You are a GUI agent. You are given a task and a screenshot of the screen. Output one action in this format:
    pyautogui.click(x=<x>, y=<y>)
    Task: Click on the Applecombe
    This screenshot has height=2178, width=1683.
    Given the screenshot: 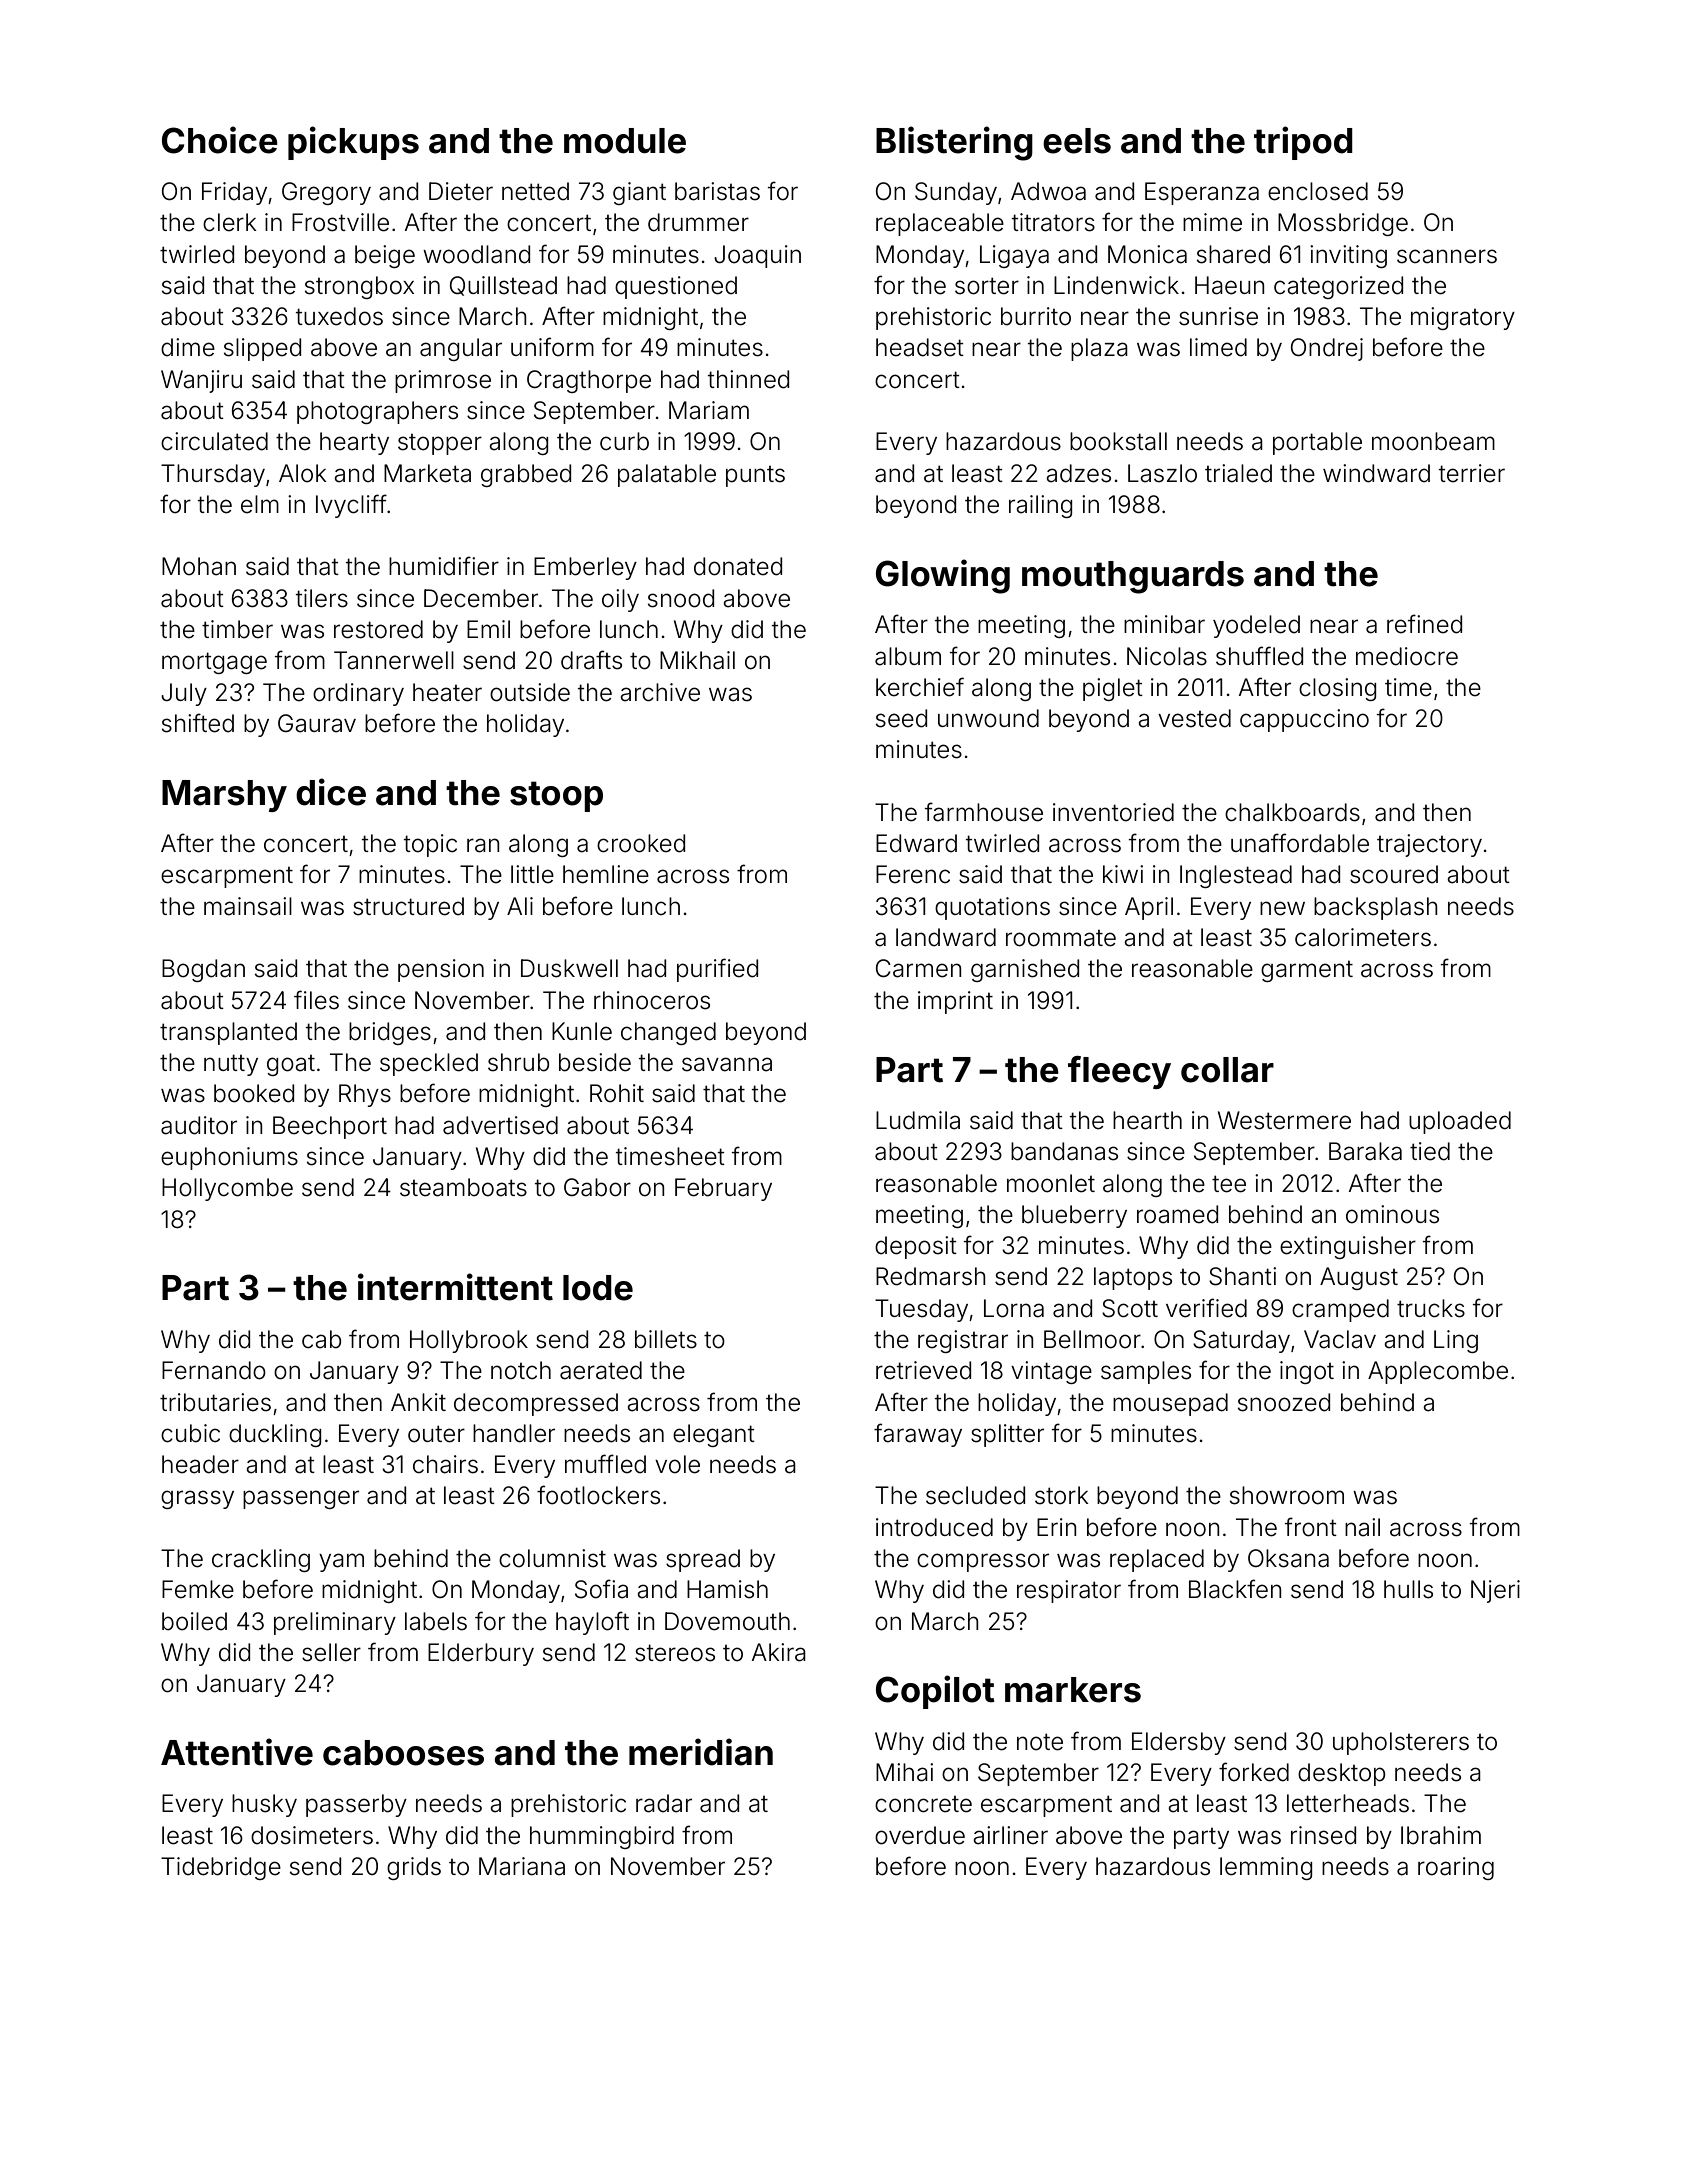 What is the action you would take?
    pyautogui.click(x=1438, y=1372)
